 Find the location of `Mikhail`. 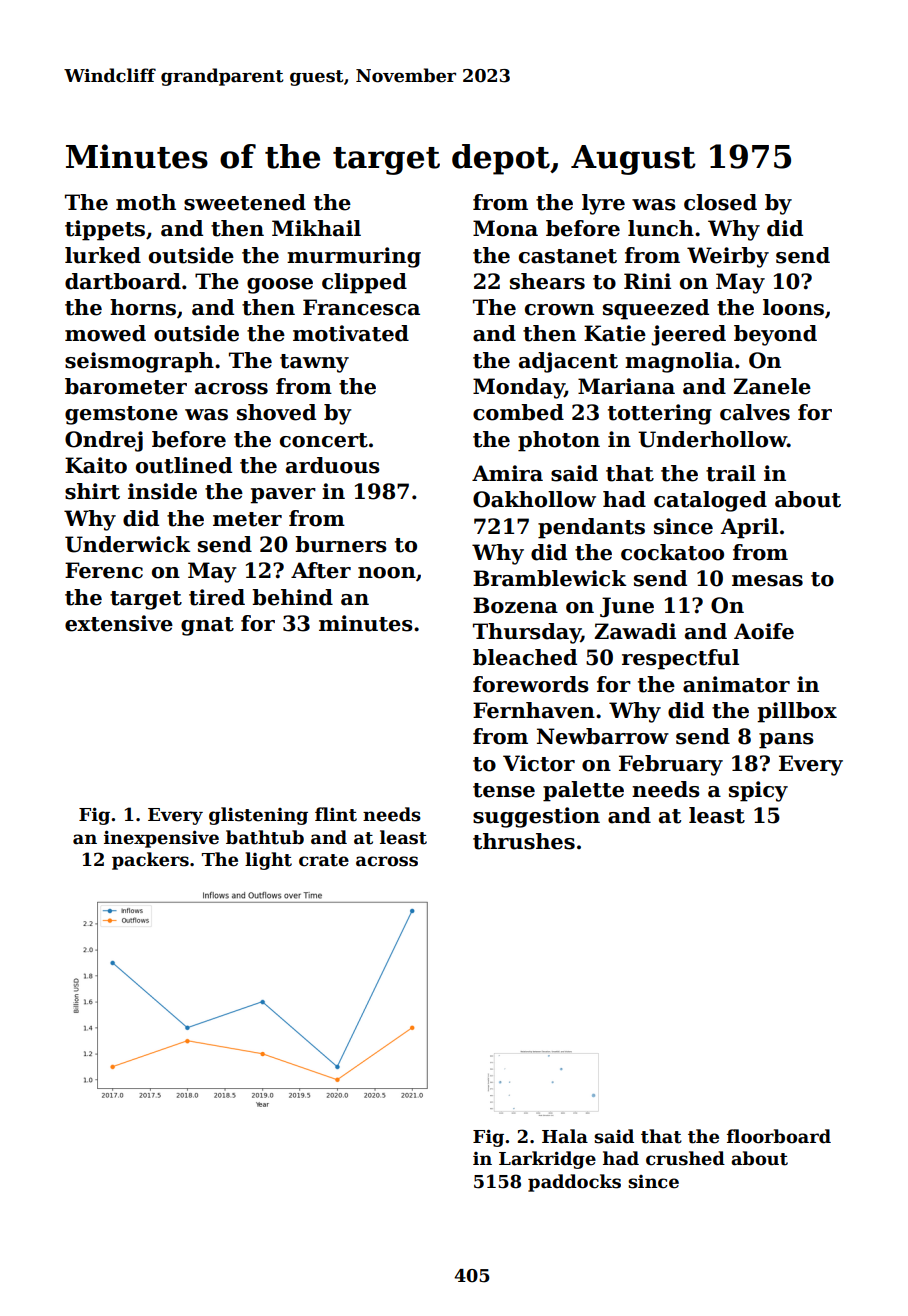

Mikhail is located at coordinates (316, 228).
